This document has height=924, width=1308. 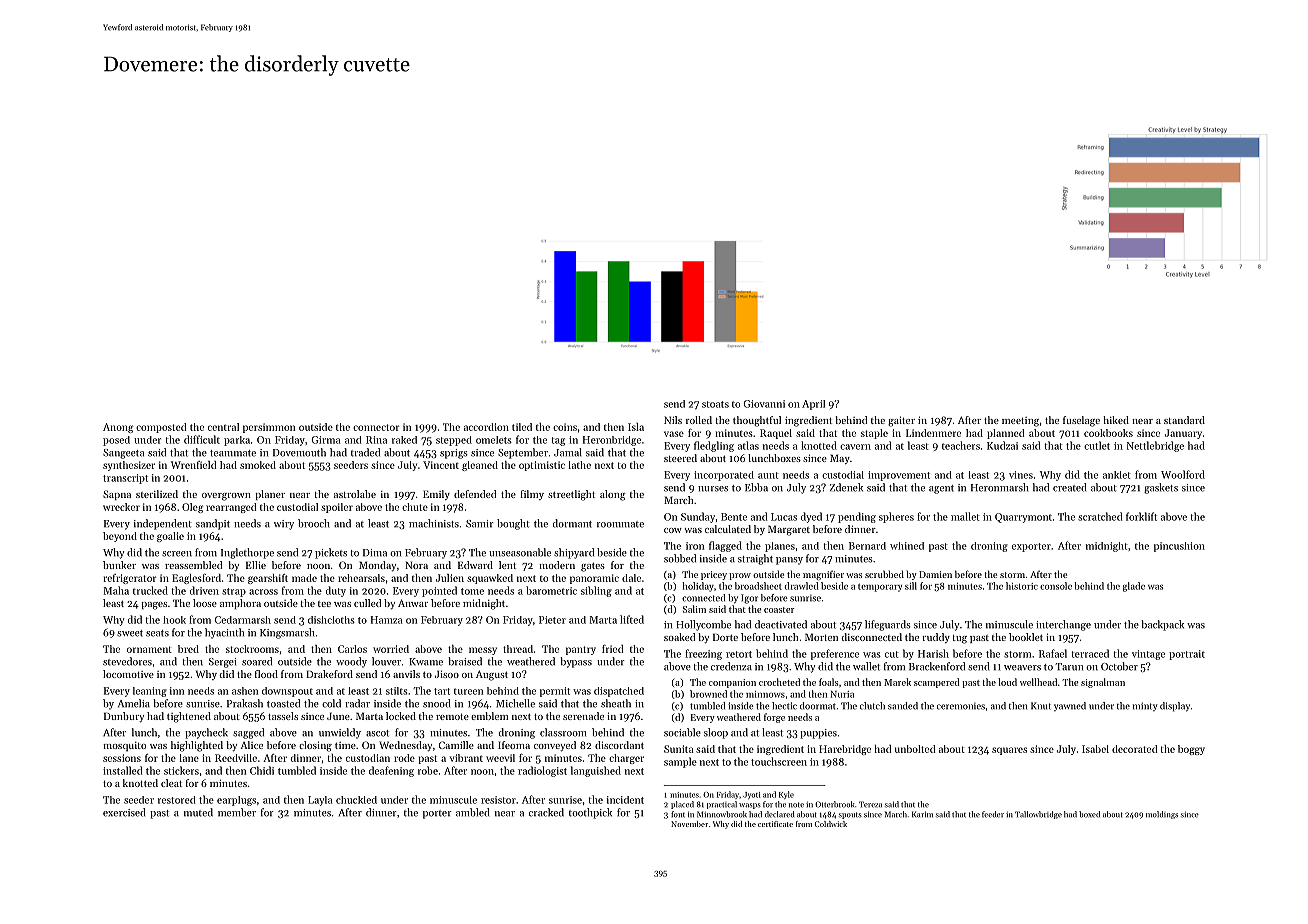 I want to click on braised, so click(x=465, y=661).
